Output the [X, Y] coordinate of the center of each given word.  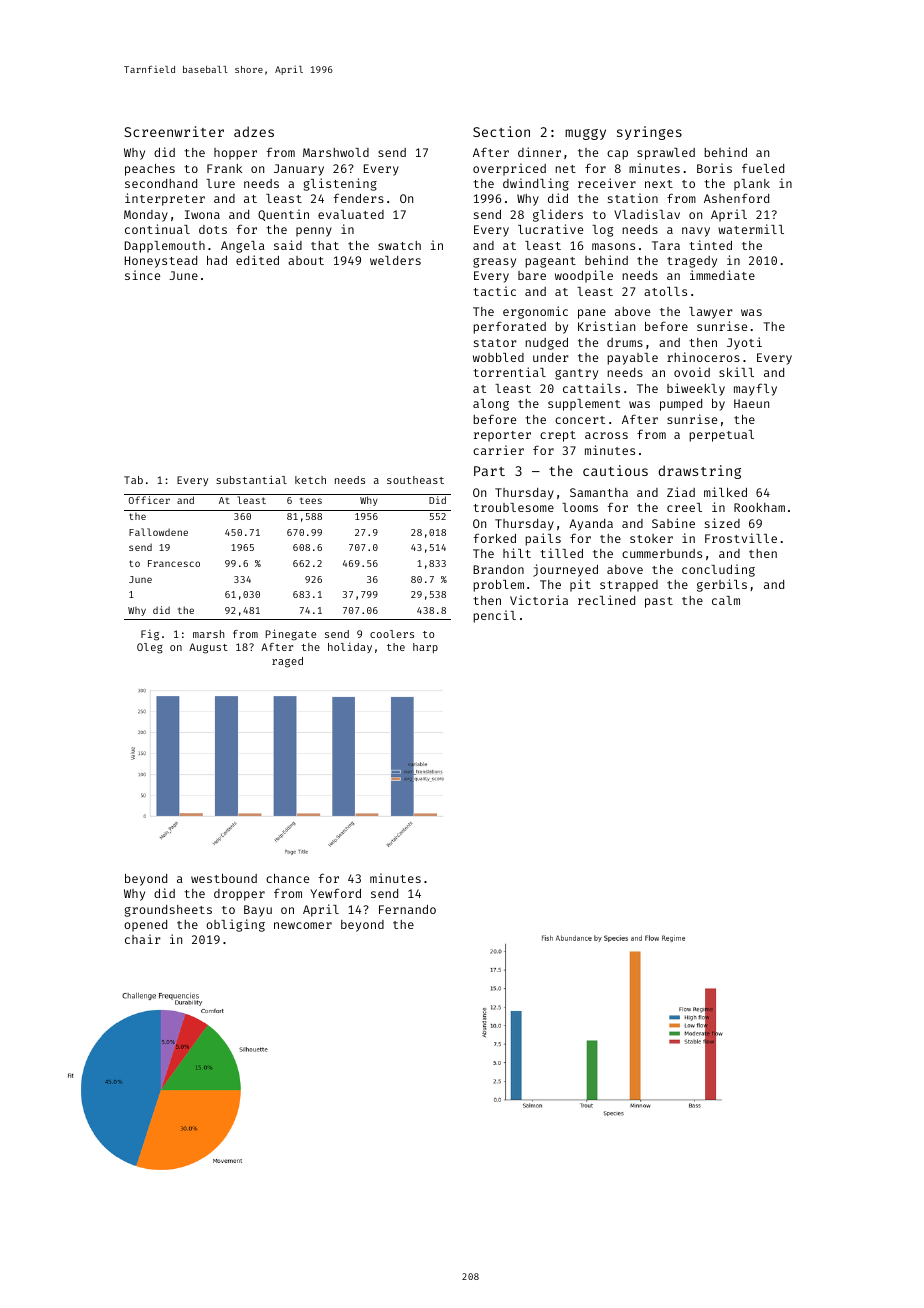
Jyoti [744, 343]
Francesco [174, 563]
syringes [649, 133]
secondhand [161, 183]
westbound [224, 878]
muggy [585, 134]
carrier [498, 450]
